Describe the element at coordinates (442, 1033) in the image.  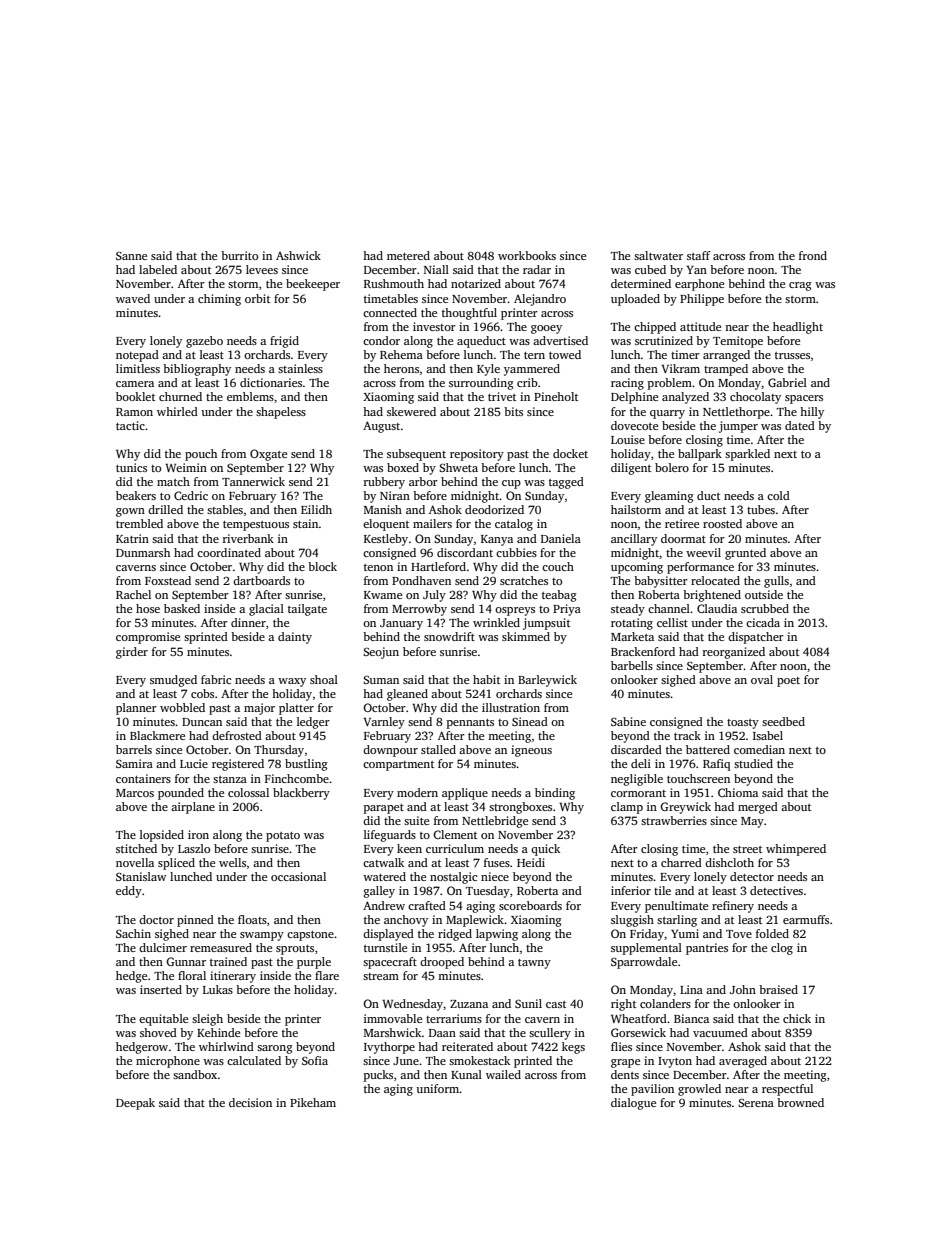
I see `Daan` at that location.
